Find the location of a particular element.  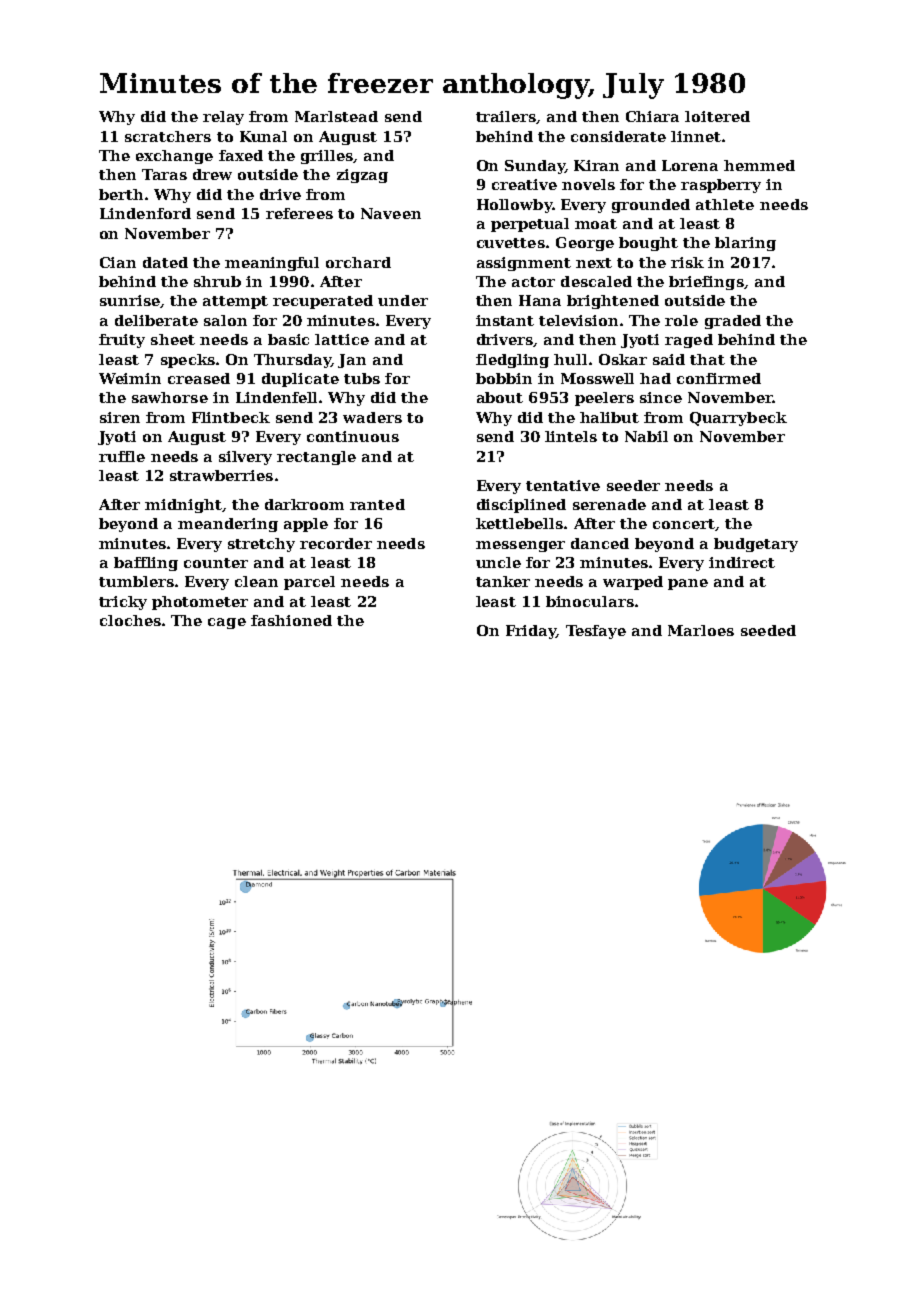

Chiara is located at coordinates (652, 116).
